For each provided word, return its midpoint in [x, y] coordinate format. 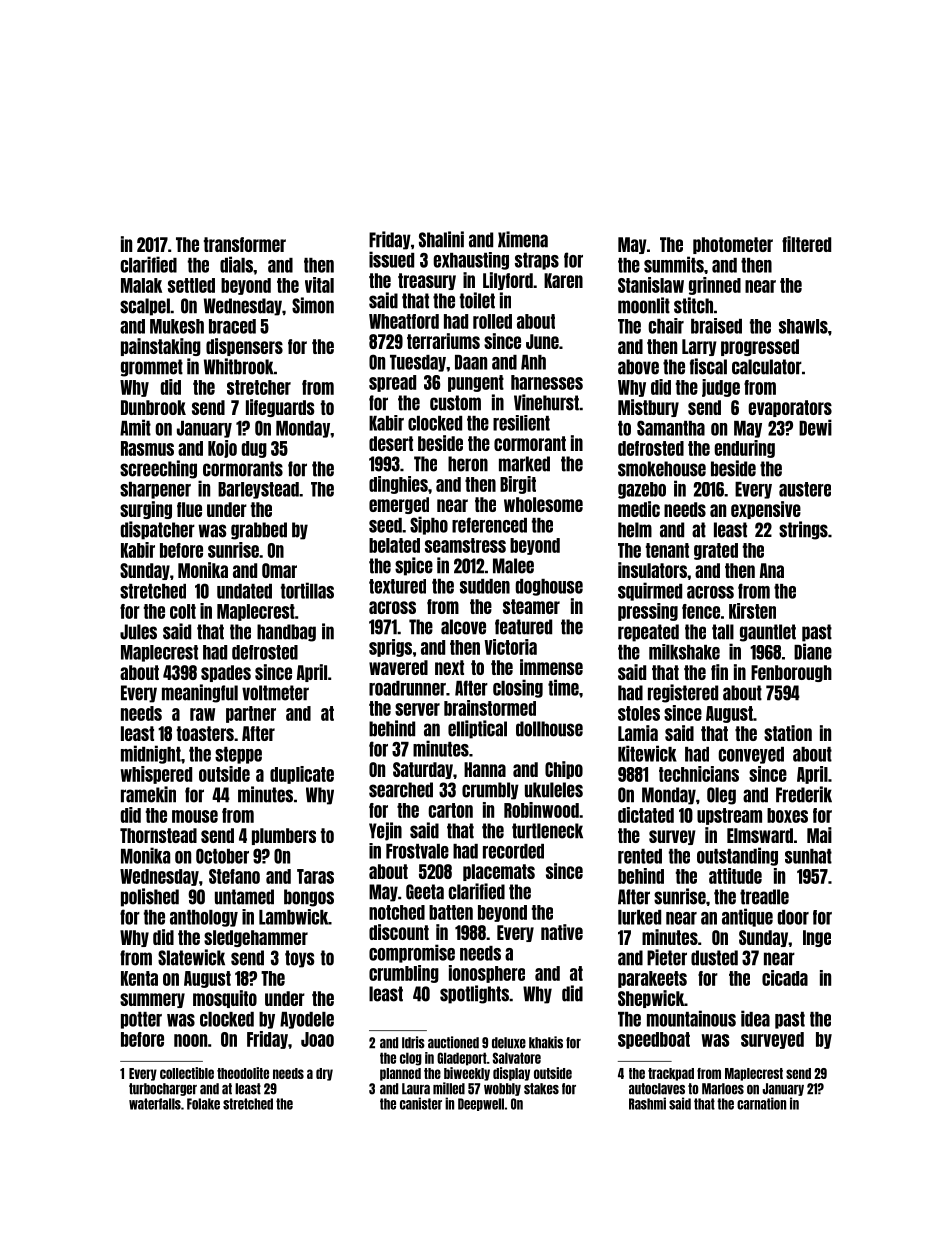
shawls [803, 326]
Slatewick [191, 957]
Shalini [441, 239]
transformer [245, 244]
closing [518, 688]
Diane [813, 651]
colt [183, 611]
